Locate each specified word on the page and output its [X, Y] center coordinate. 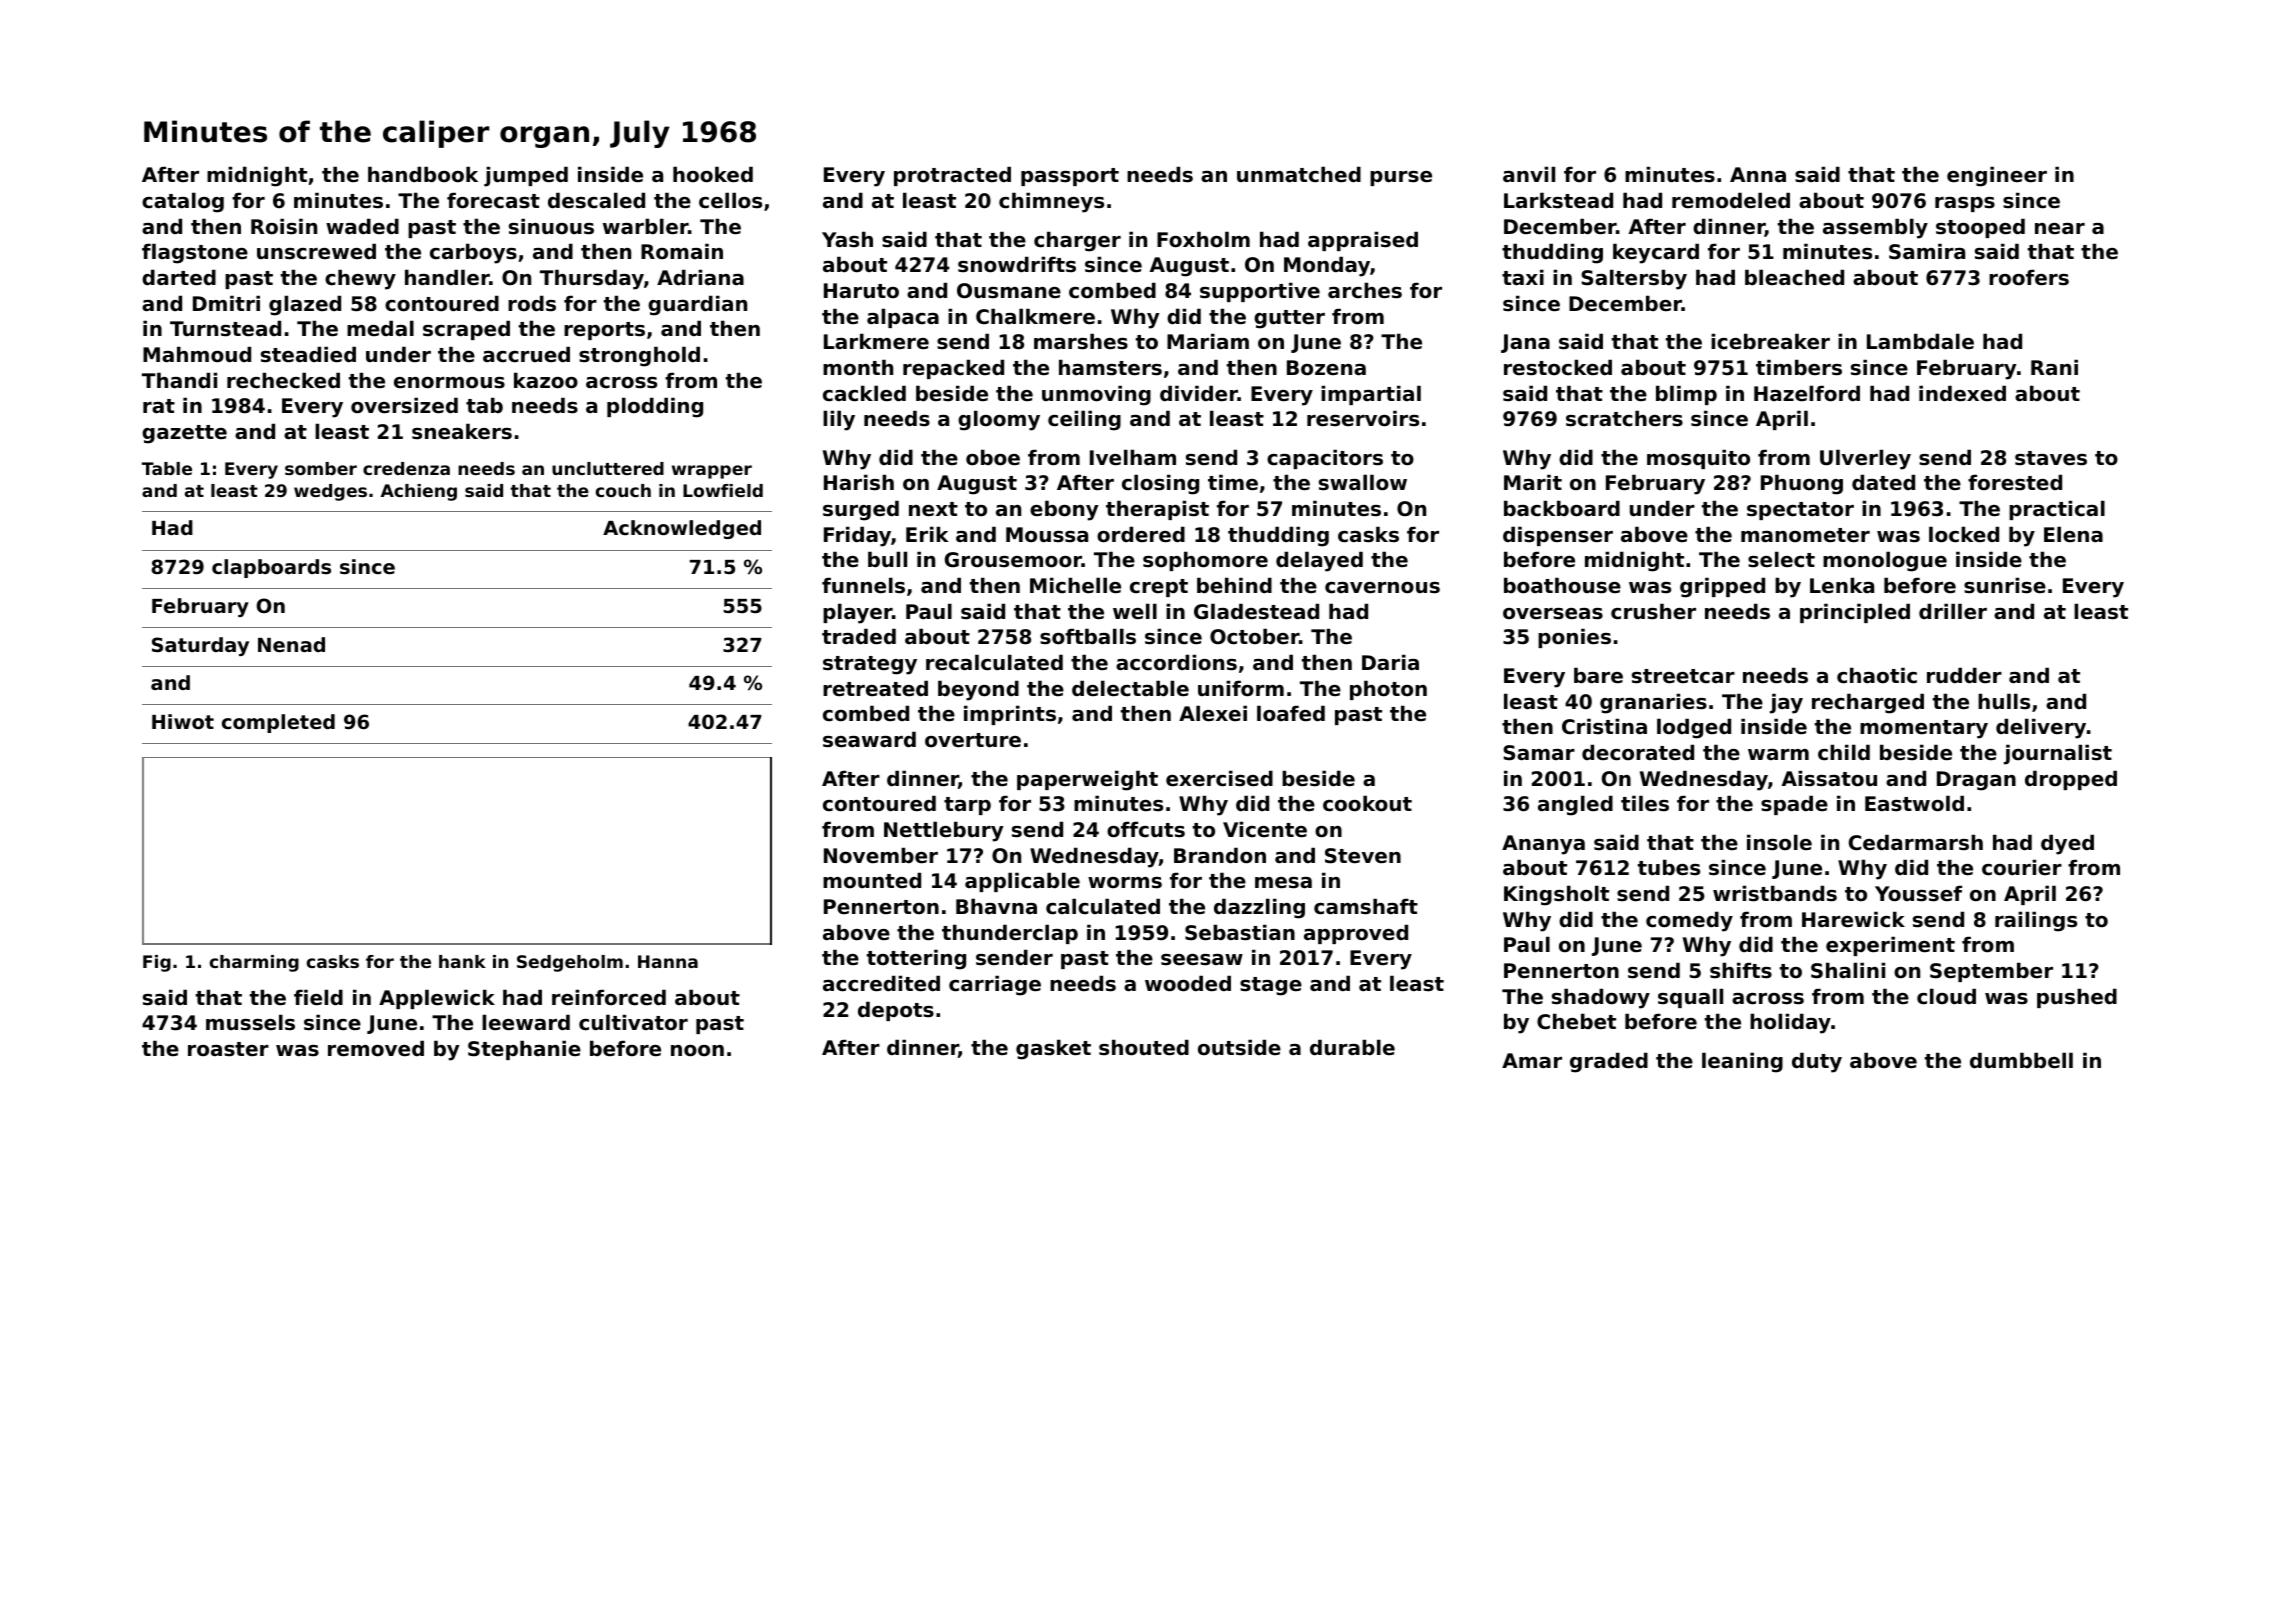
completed [278, 723]
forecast [493, 200]
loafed [1291, 713]
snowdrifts [1017, 264]
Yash [847, 239]
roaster [228, 1049]
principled [1855, 613]
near [2060, 229]
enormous [449, 383]
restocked [1558, 367]
